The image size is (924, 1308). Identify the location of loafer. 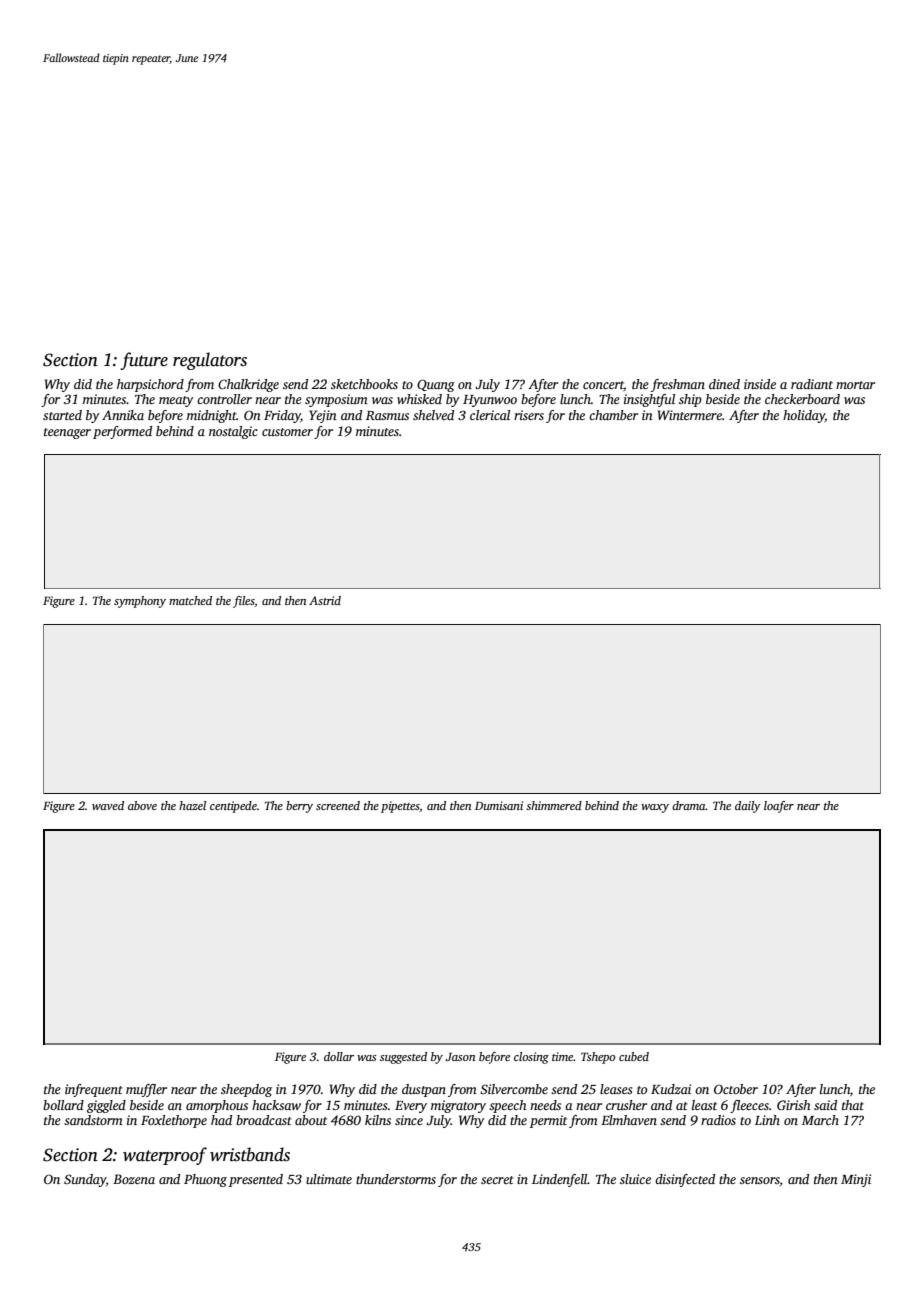
(779, 807).
